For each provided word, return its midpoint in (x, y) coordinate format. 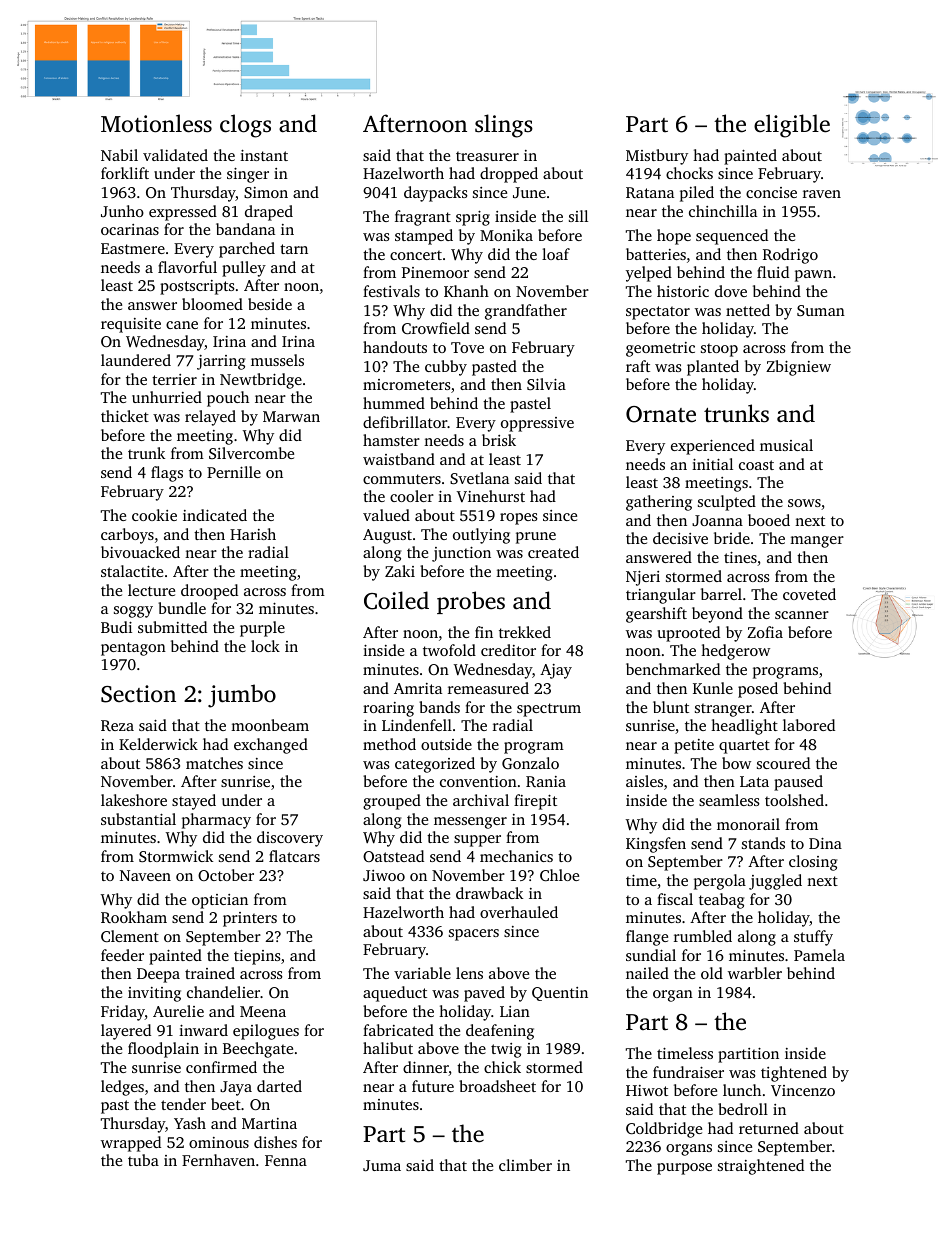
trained (210, 973)
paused (798, 783)
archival (481, 800)
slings (504, 126)
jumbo (242, 696)
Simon (266, 192)
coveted (809, 594)
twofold (449, 650)
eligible (792, 126)
